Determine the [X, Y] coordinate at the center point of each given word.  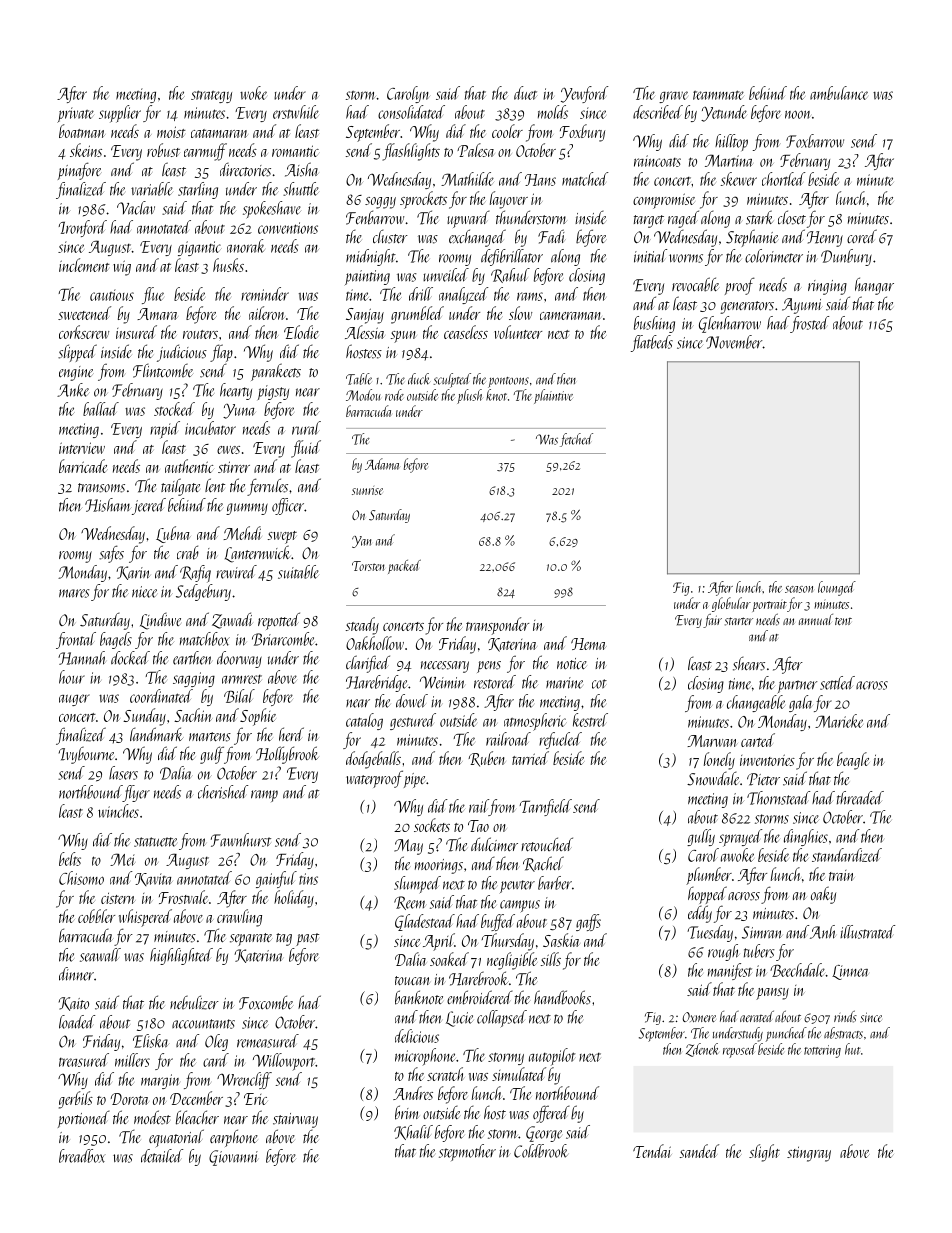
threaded [860, 798]
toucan [412, 980]
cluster [390, 237]
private [75, 115]
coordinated [161, 696]
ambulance [839, 93]
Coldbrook [541, 1151]
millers [132, 1060]
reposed [740, 1050]
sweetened [84, 313]
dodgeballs [373, 760]
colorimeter [774, 256]
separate [251, 939]
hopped [707, 895]
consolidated [411, 112]
